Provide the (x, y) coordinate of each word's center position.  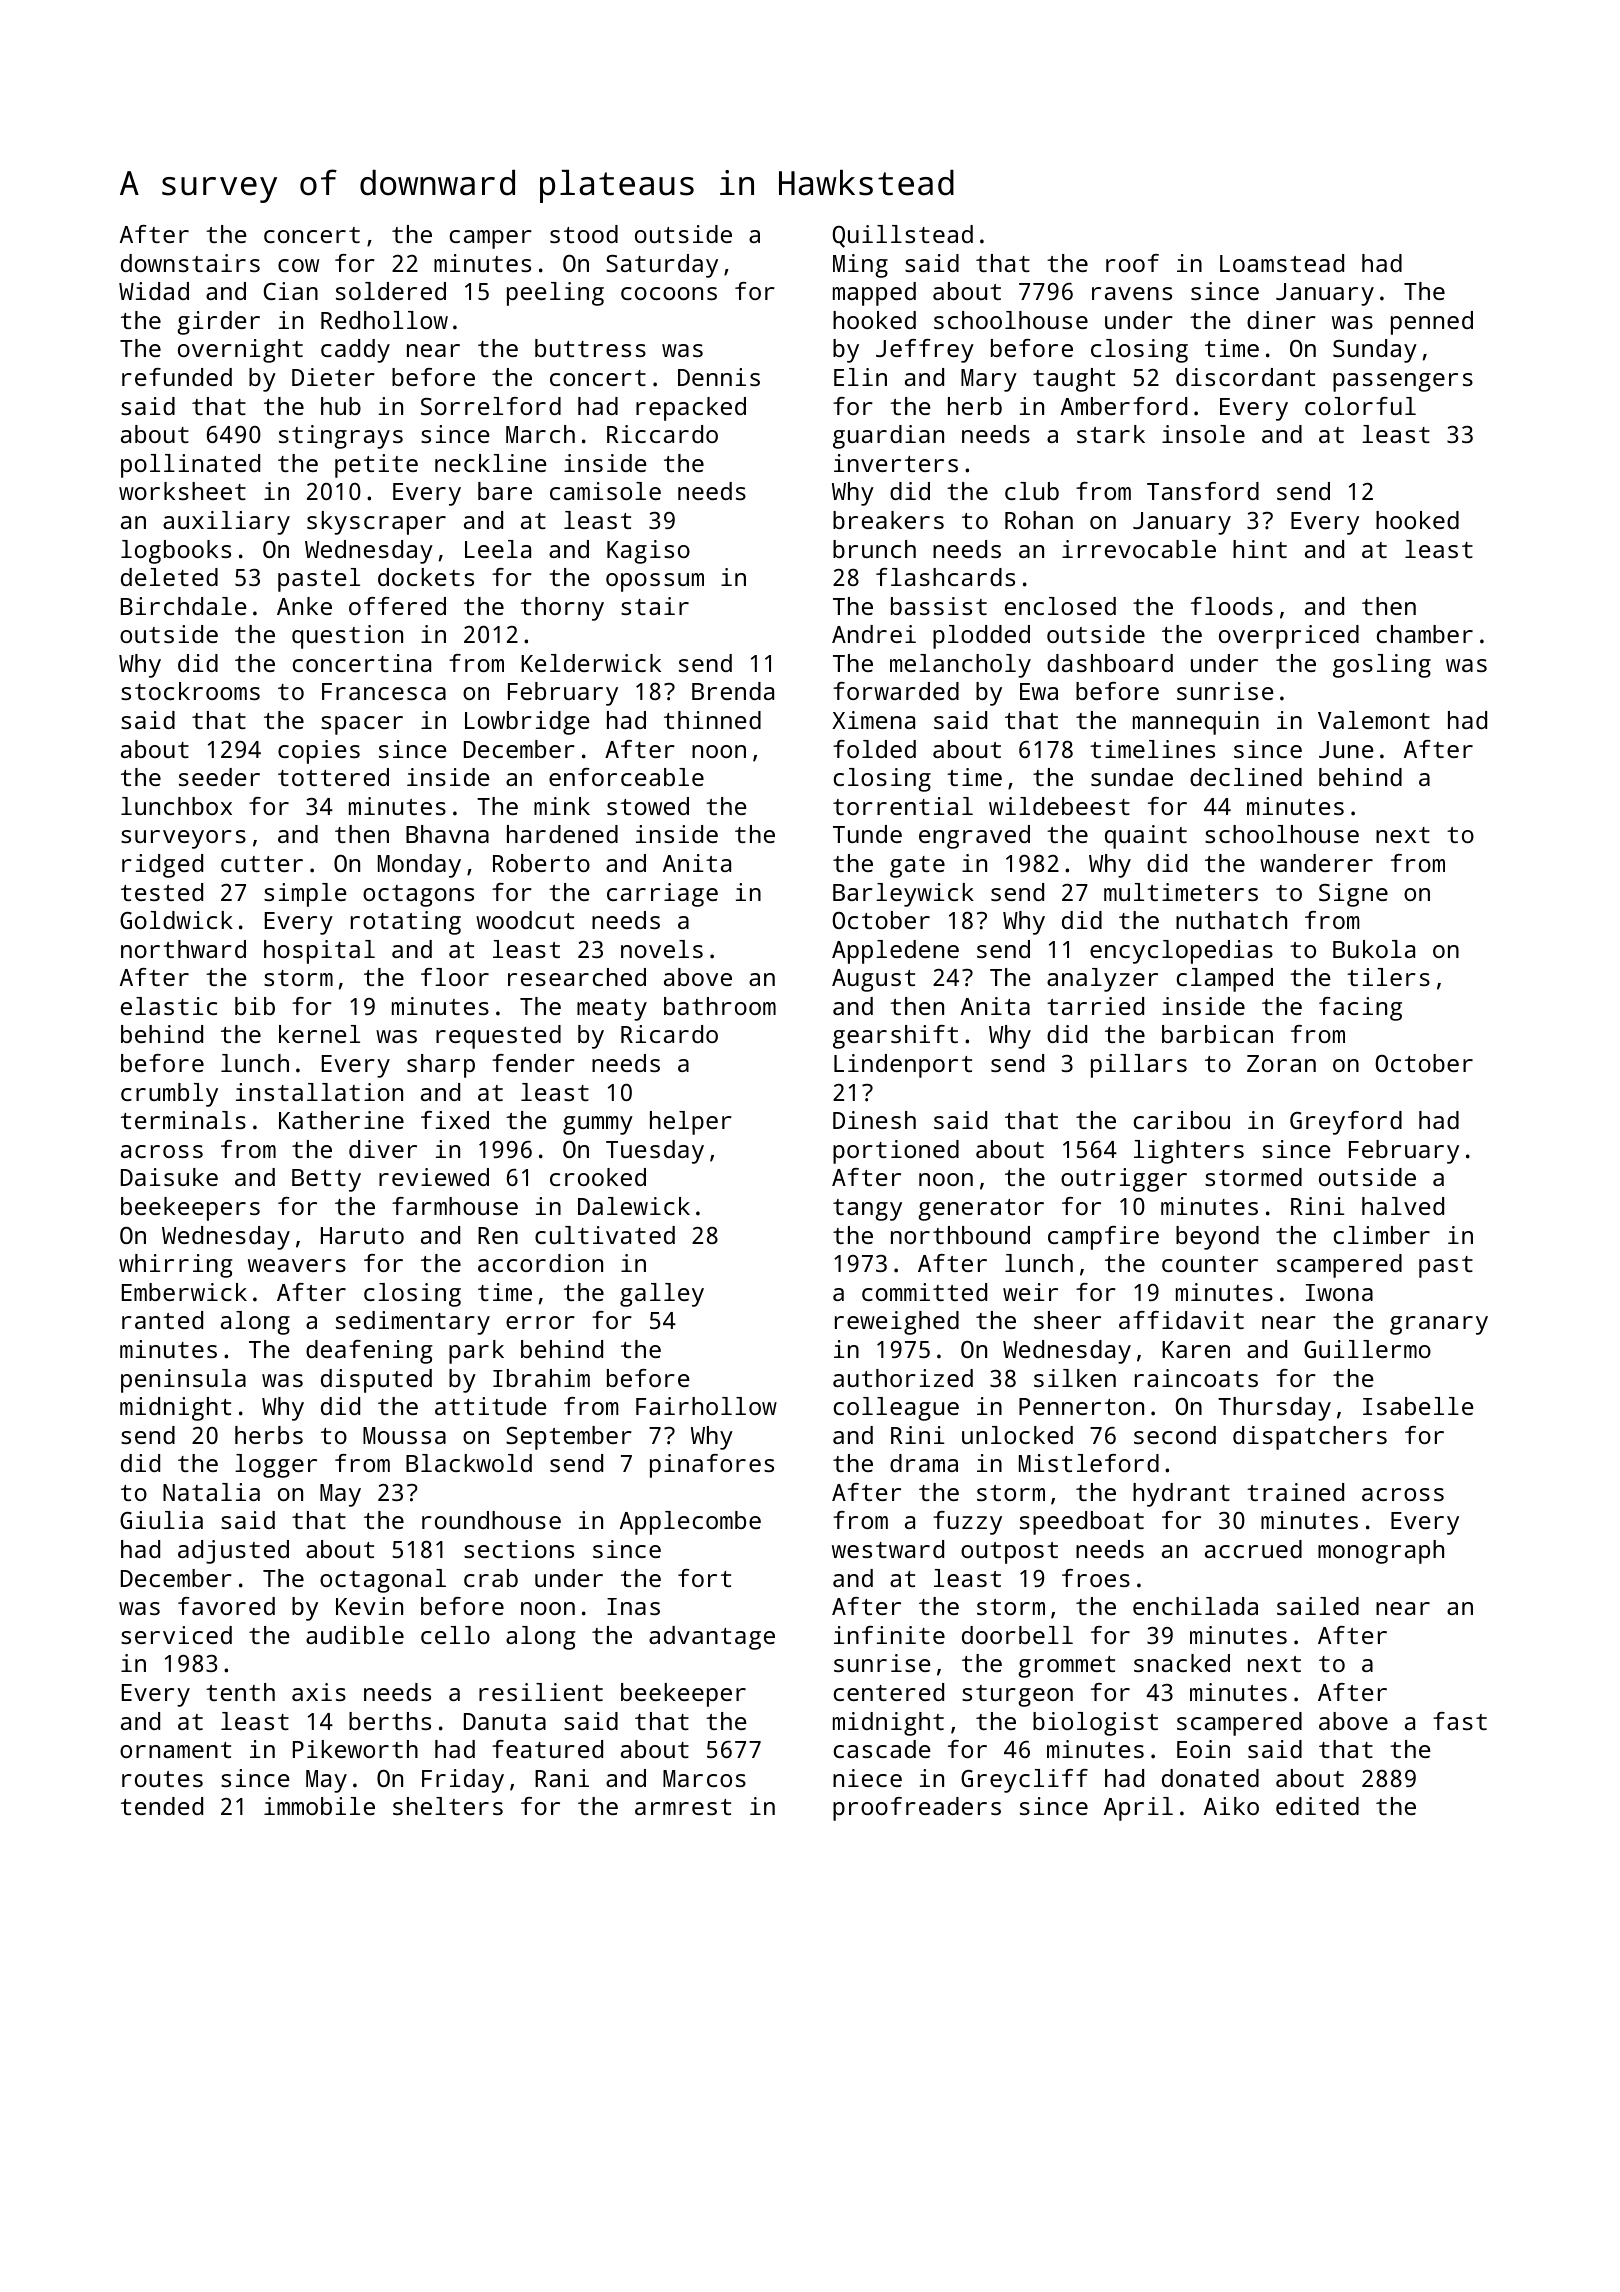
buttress (590, 348)
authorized (903, 1378)
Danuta (505, 1721)
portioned (896, 1152)
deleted (169, 577)
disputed (376, 1381)
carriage (662, 895)
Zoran (1281, 1063)
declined (1246, 777)
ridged (162, 866)
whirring (176, 1266)
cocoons (669, 293)
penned (1432, 323)
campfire (1103, 1238)
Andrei (874, 634)
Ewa (1039, 691)
